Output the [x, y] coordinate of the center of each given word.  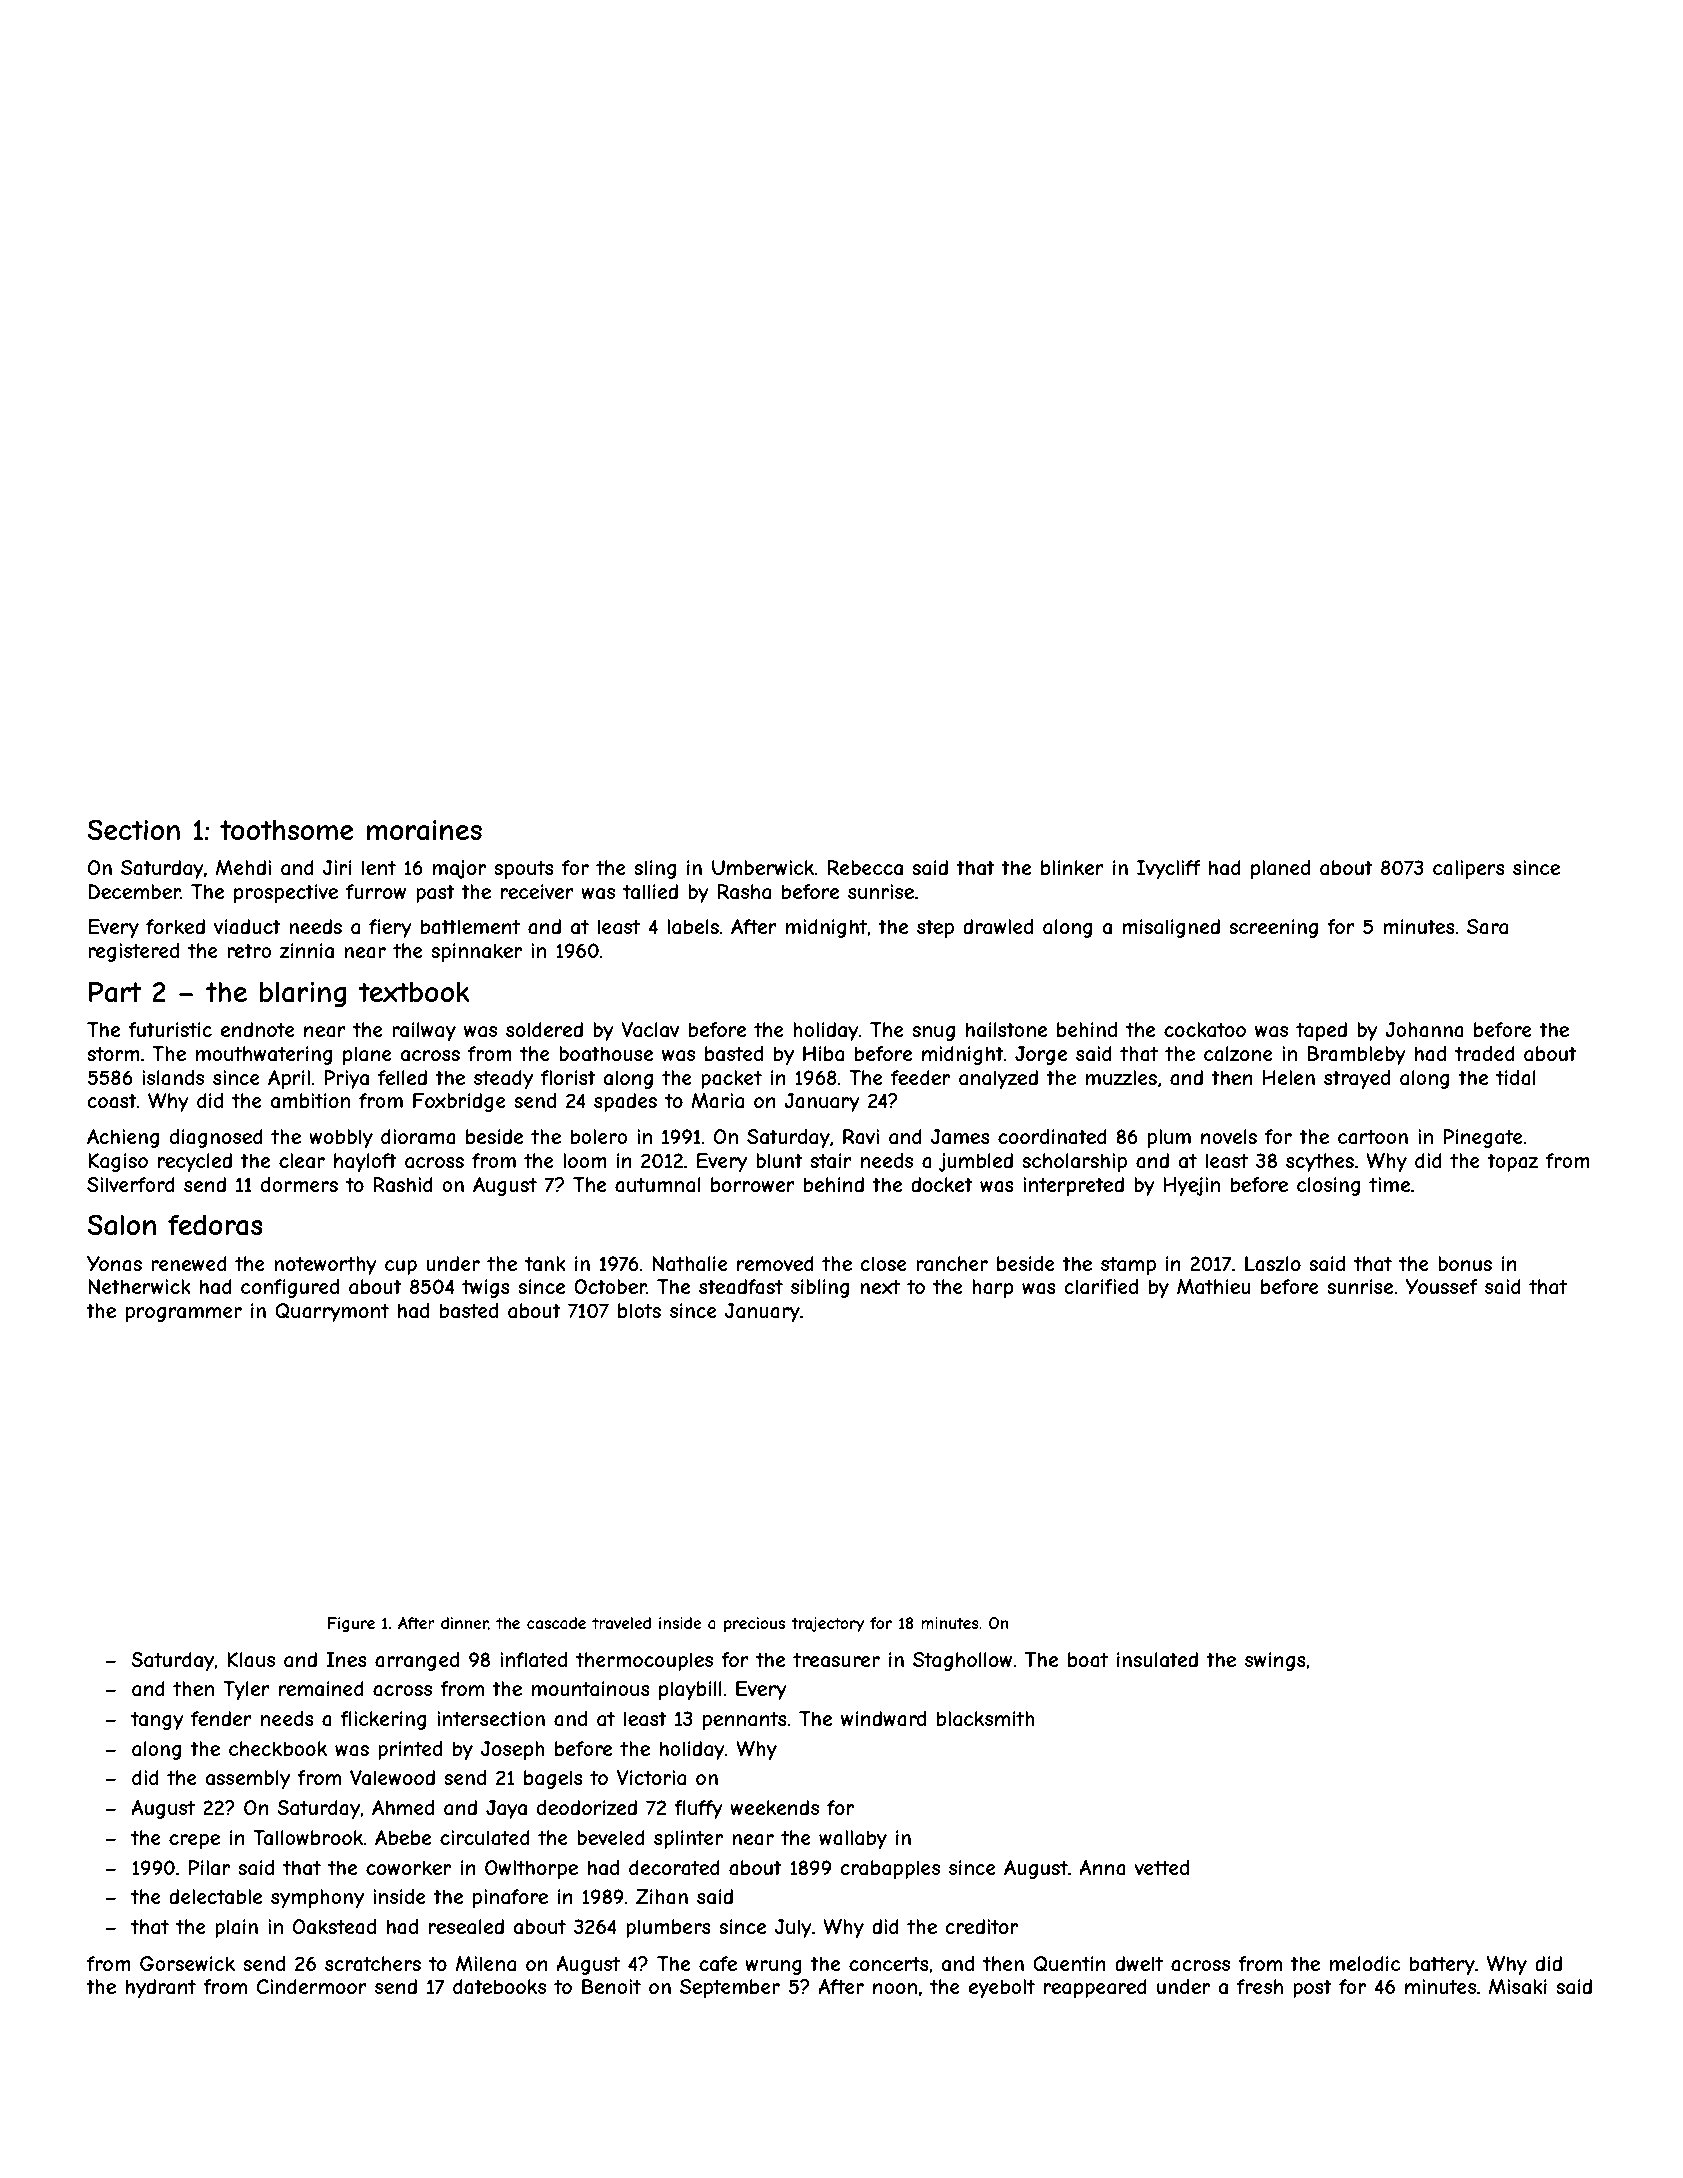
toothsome [287, 830]
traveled [621, 1623]
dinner [464, 1623]
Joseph [513, 1750]
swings [1275, 1661]
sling [655, 869]
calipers [1469, 869]
